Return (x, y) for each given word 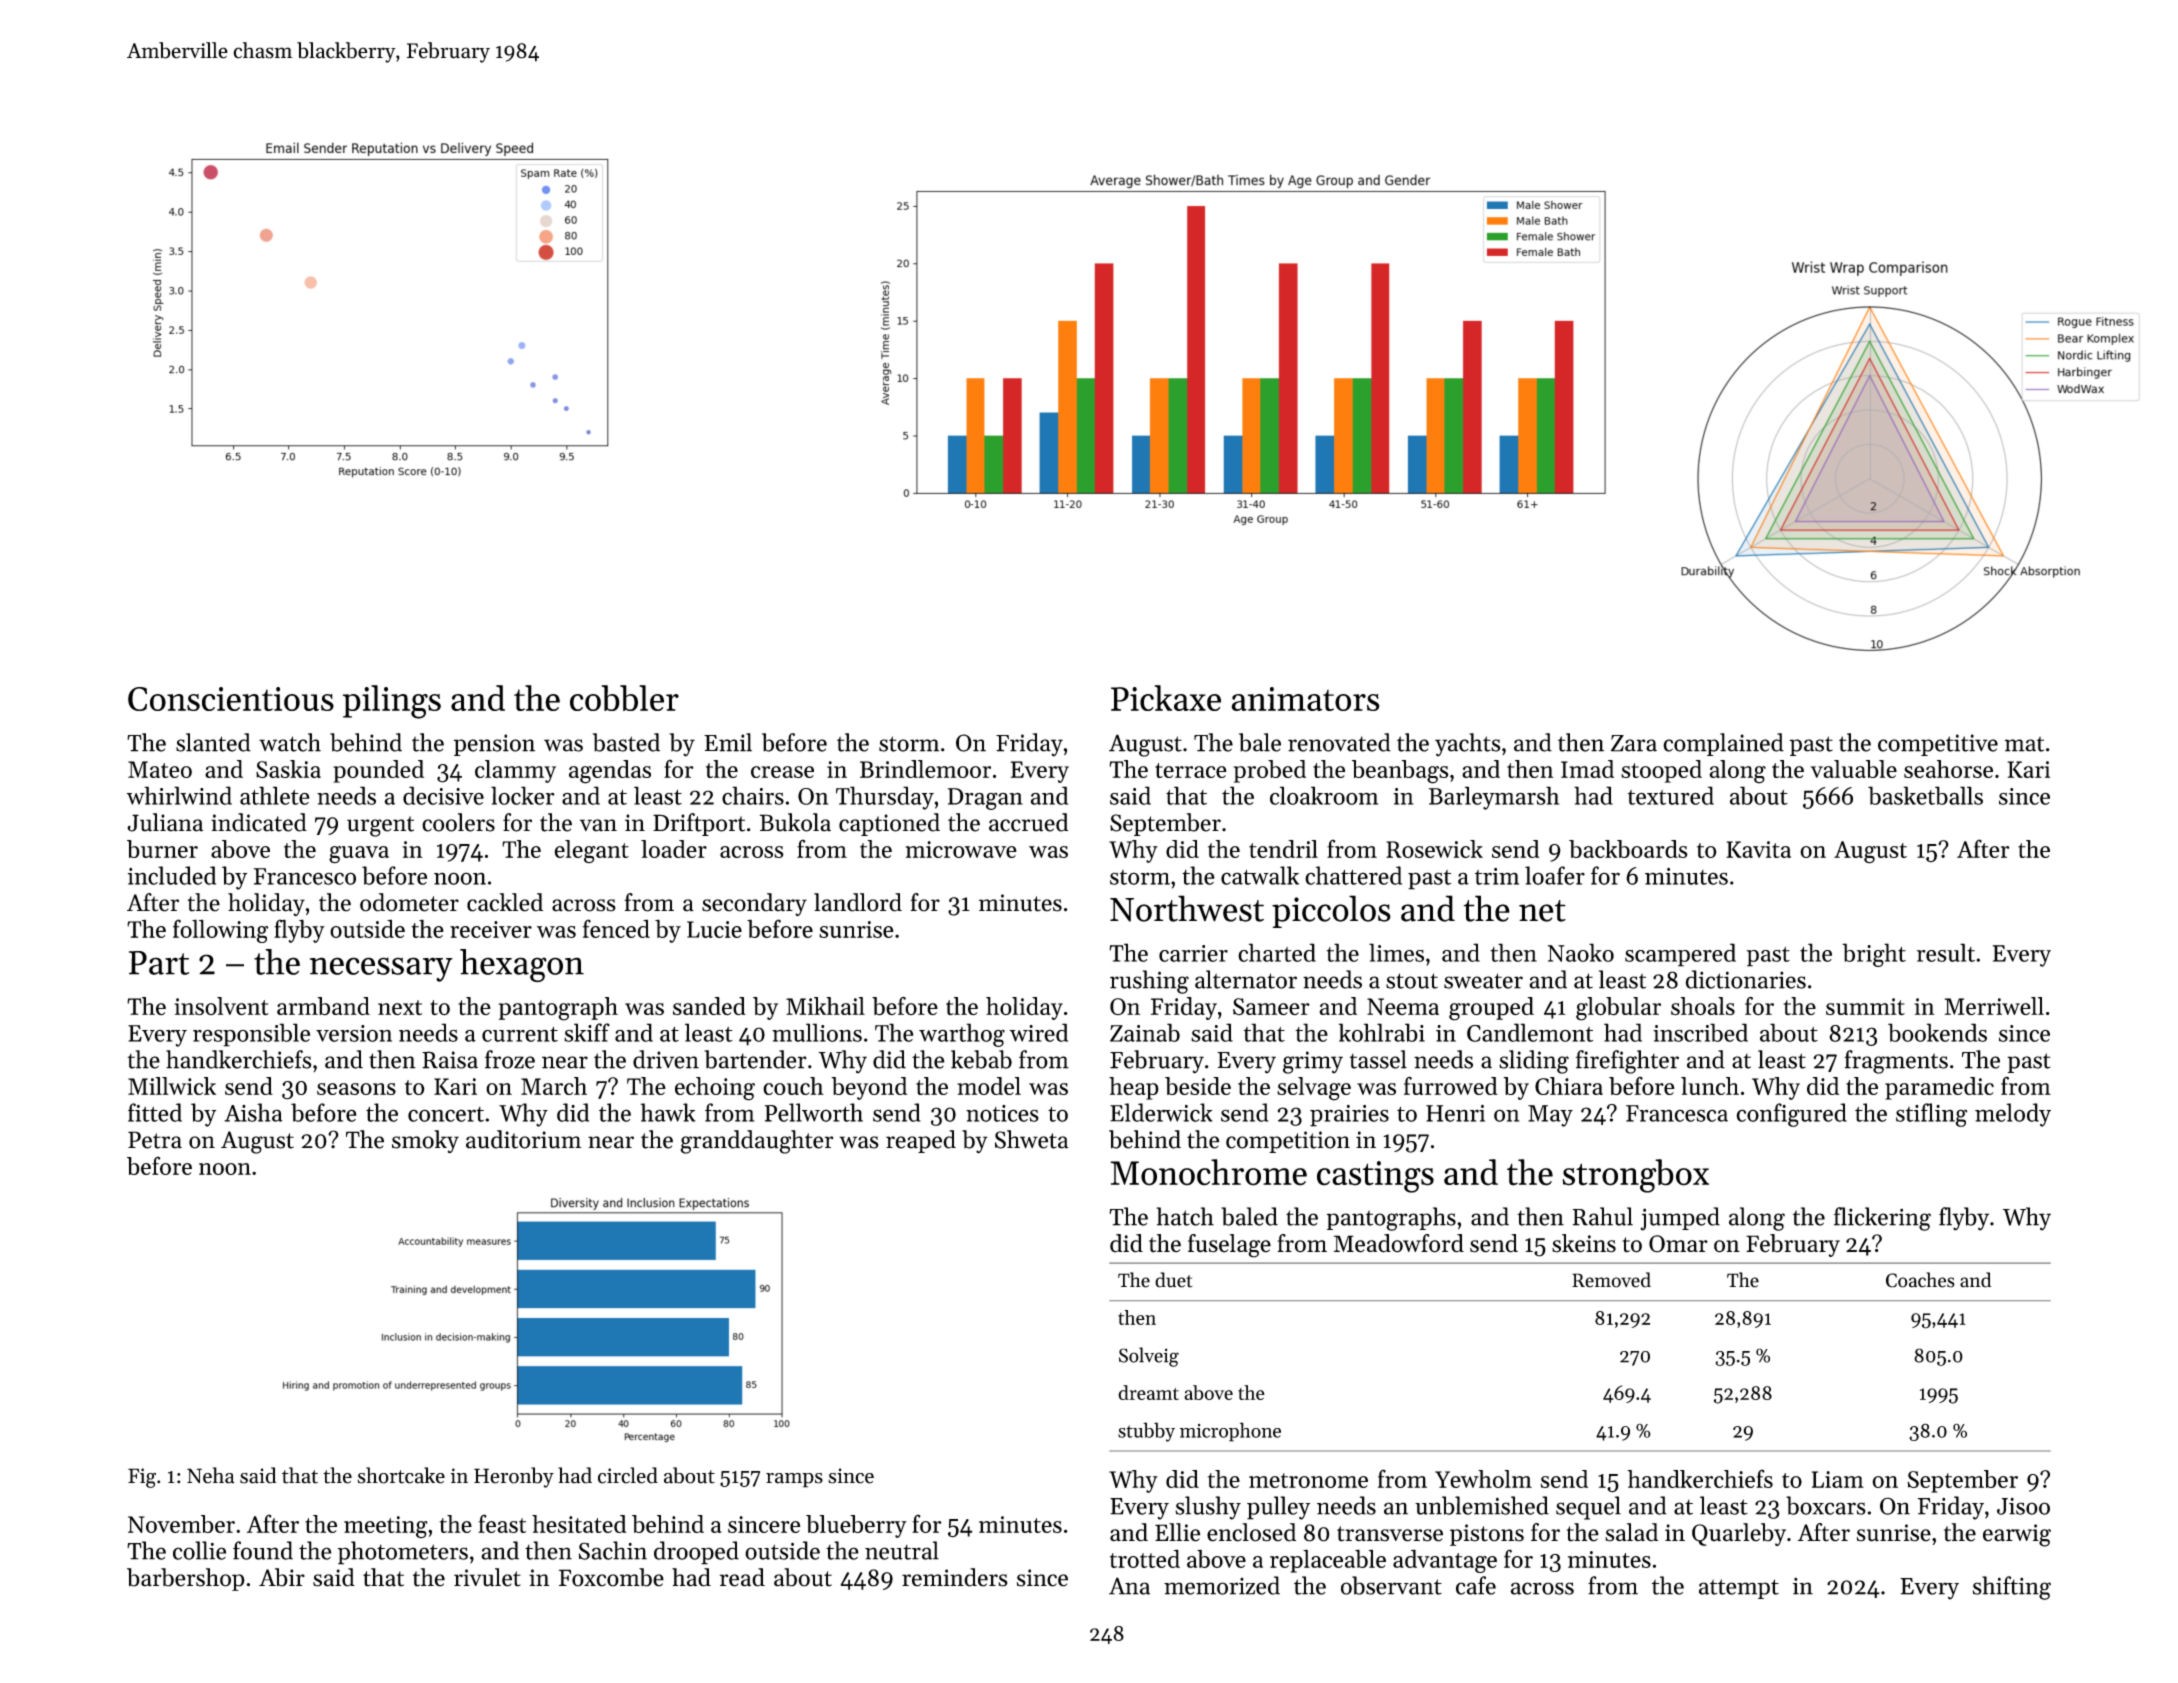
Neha (211, 1475)
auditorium (523, 1139)
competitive (1938, 745)
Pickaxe (1166, 698)
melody (2013, 1115)
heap (1134, 1088)
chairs (753, 795)
